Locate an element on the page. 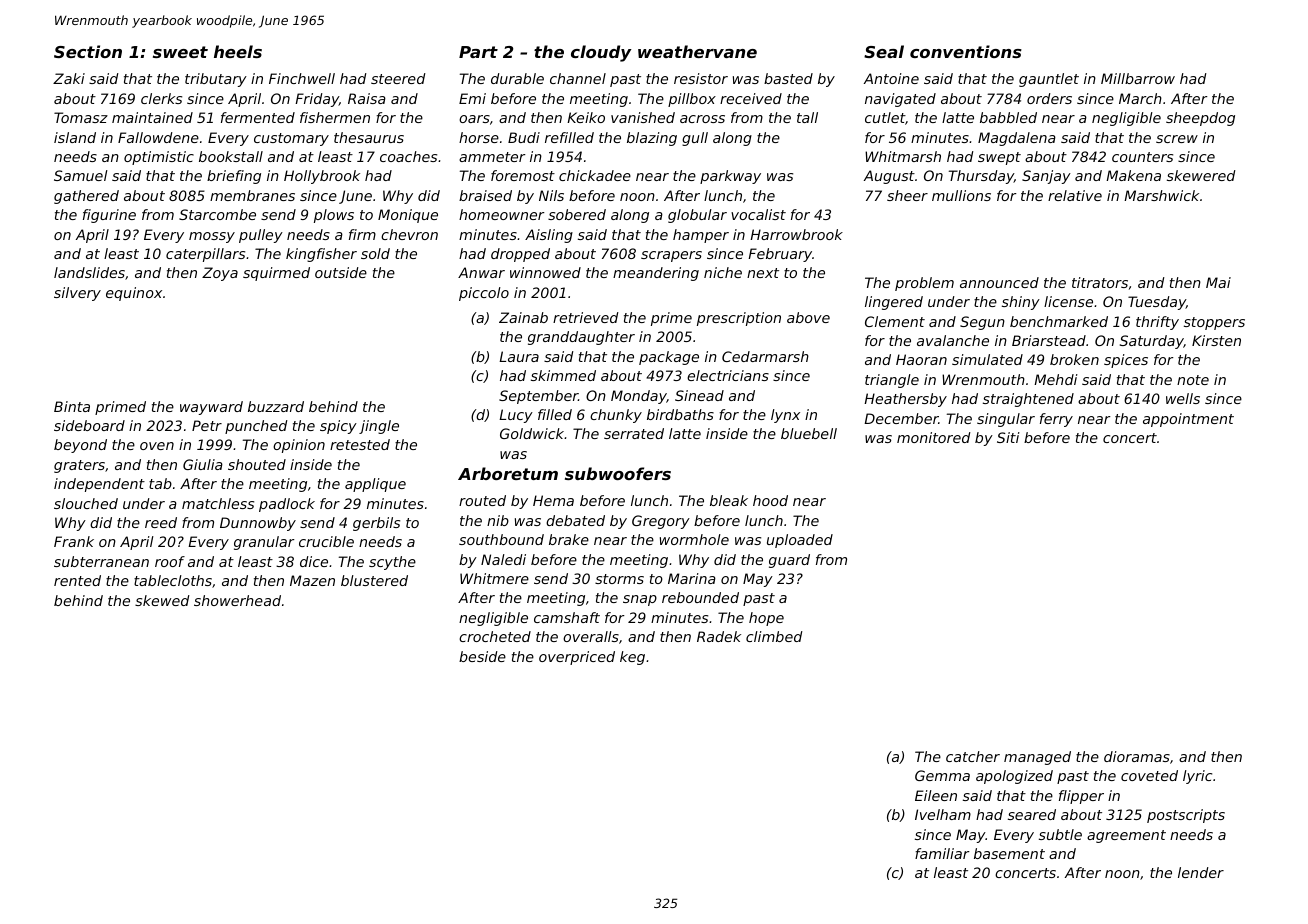  uploaded is located at coordinates (800, 541).
